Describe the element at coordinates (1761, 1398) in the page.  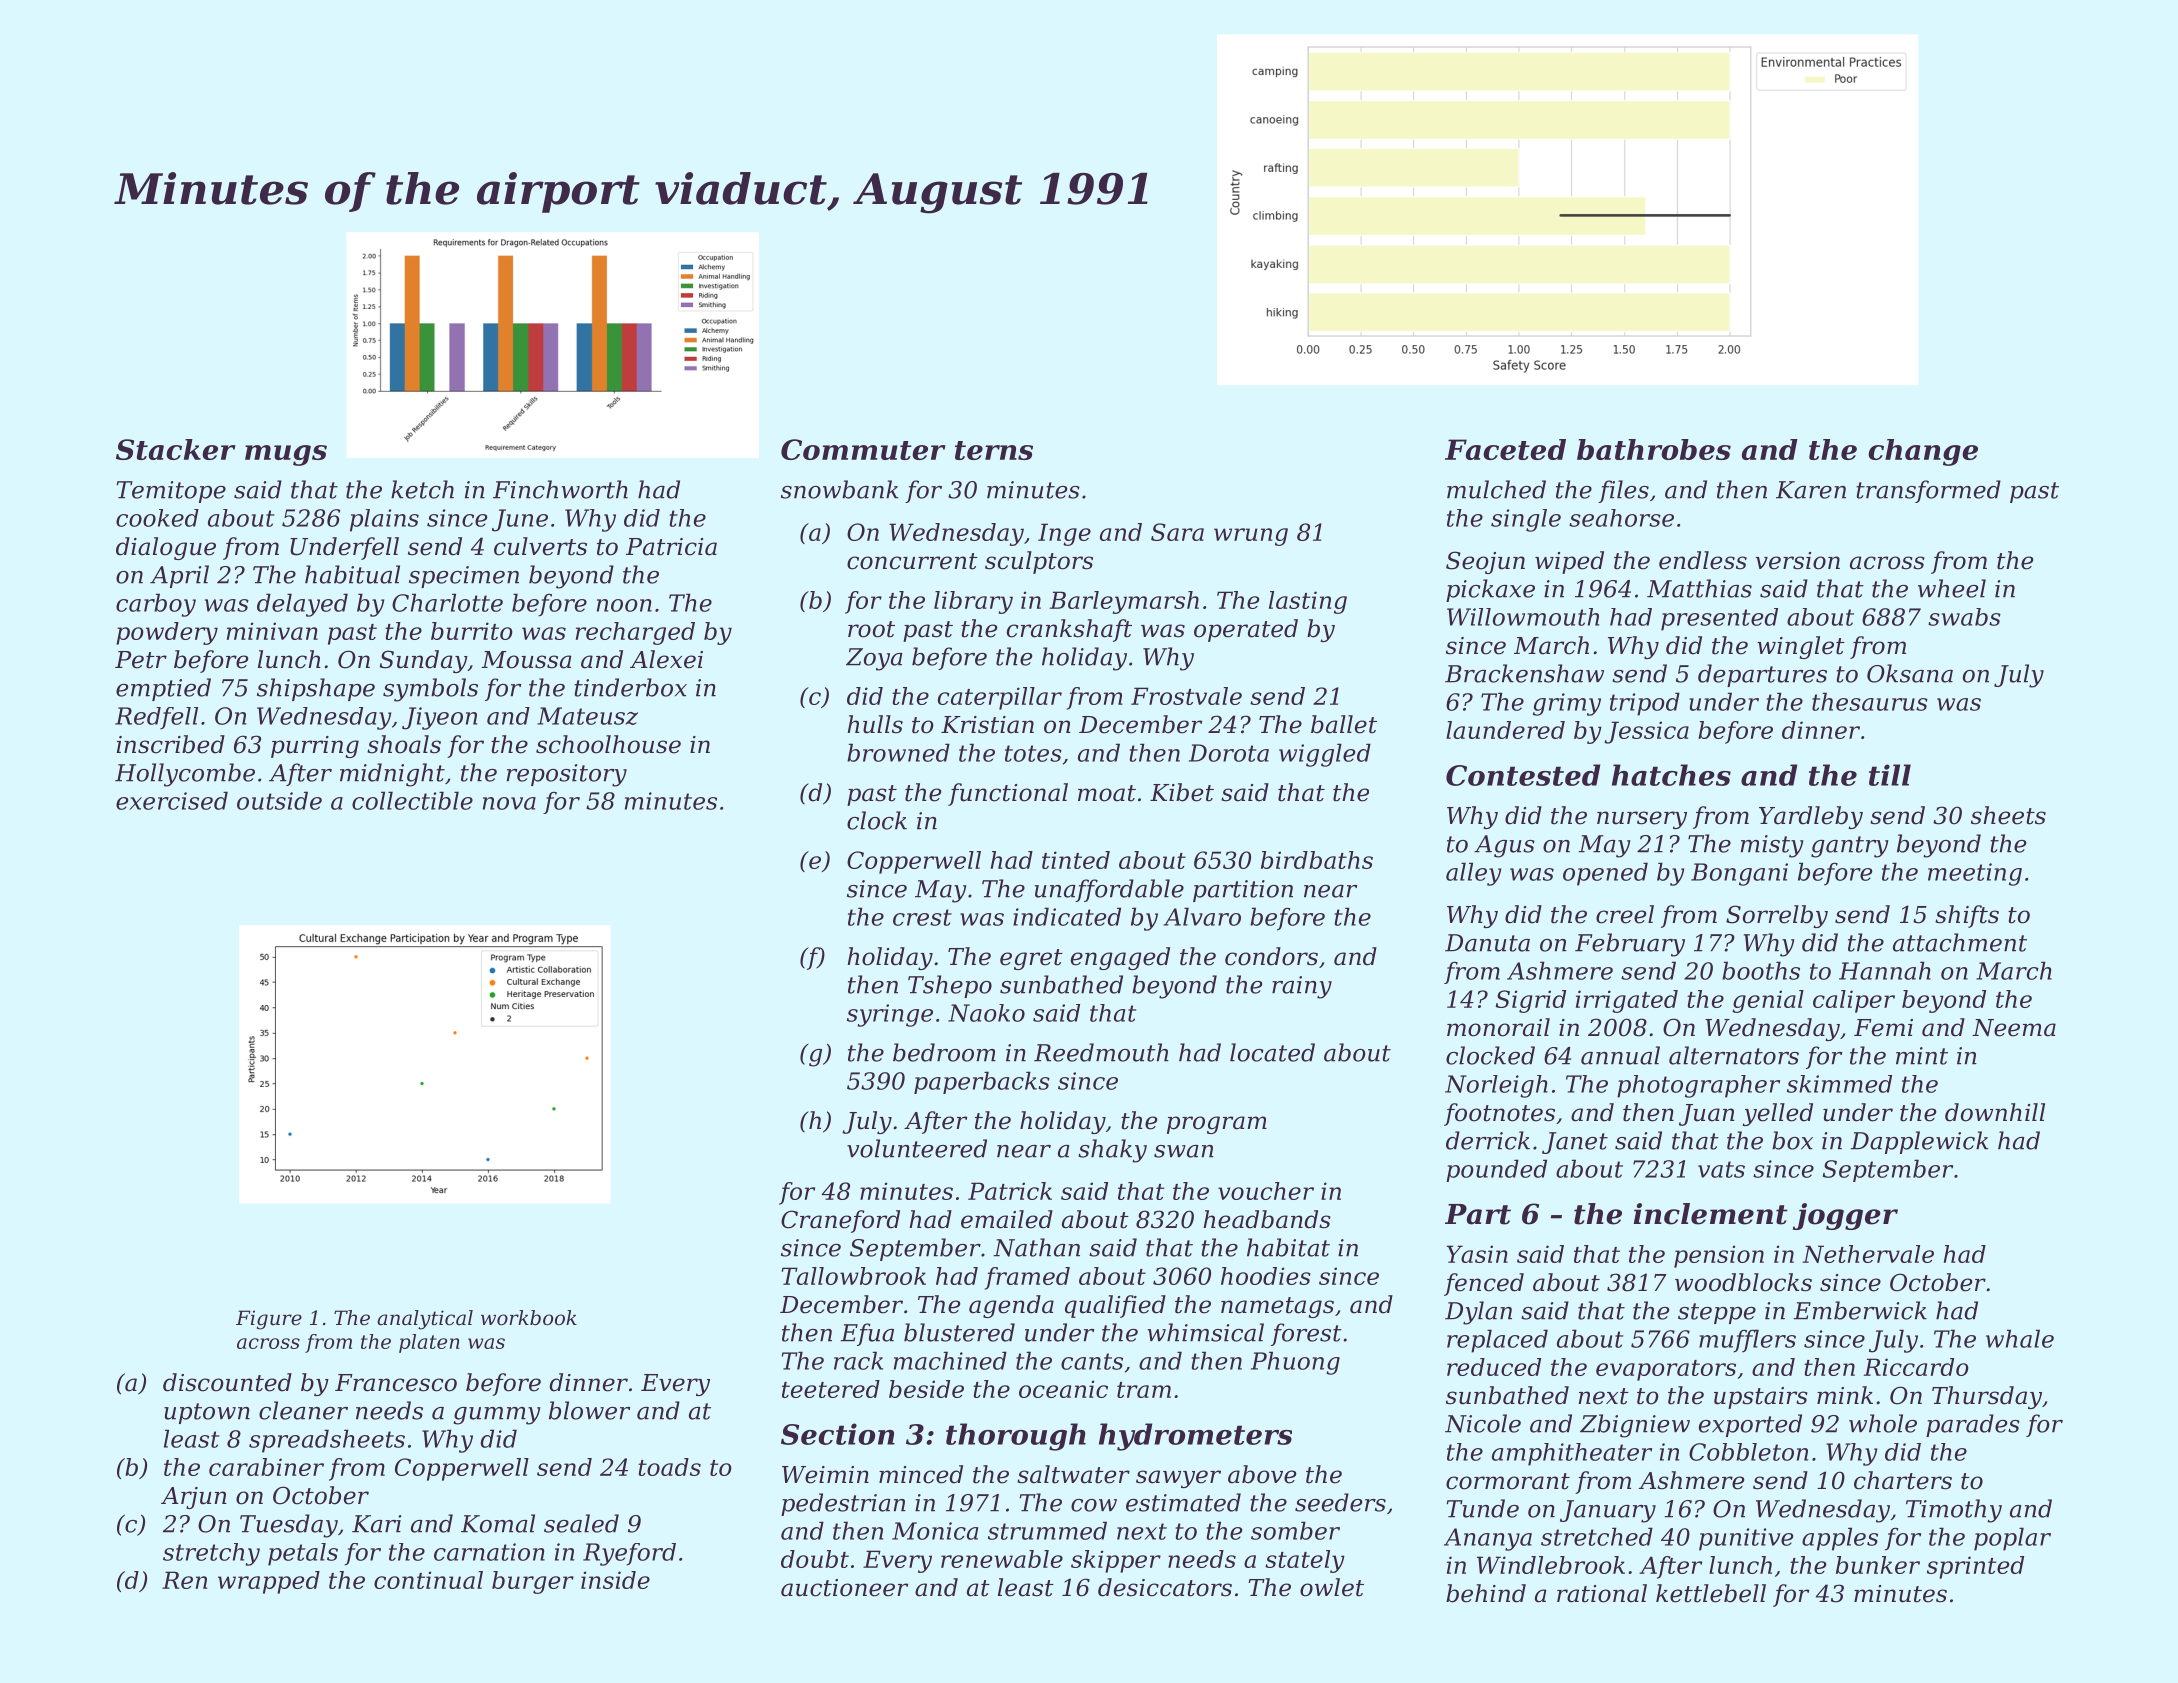
I see `upstairs` at that location.
